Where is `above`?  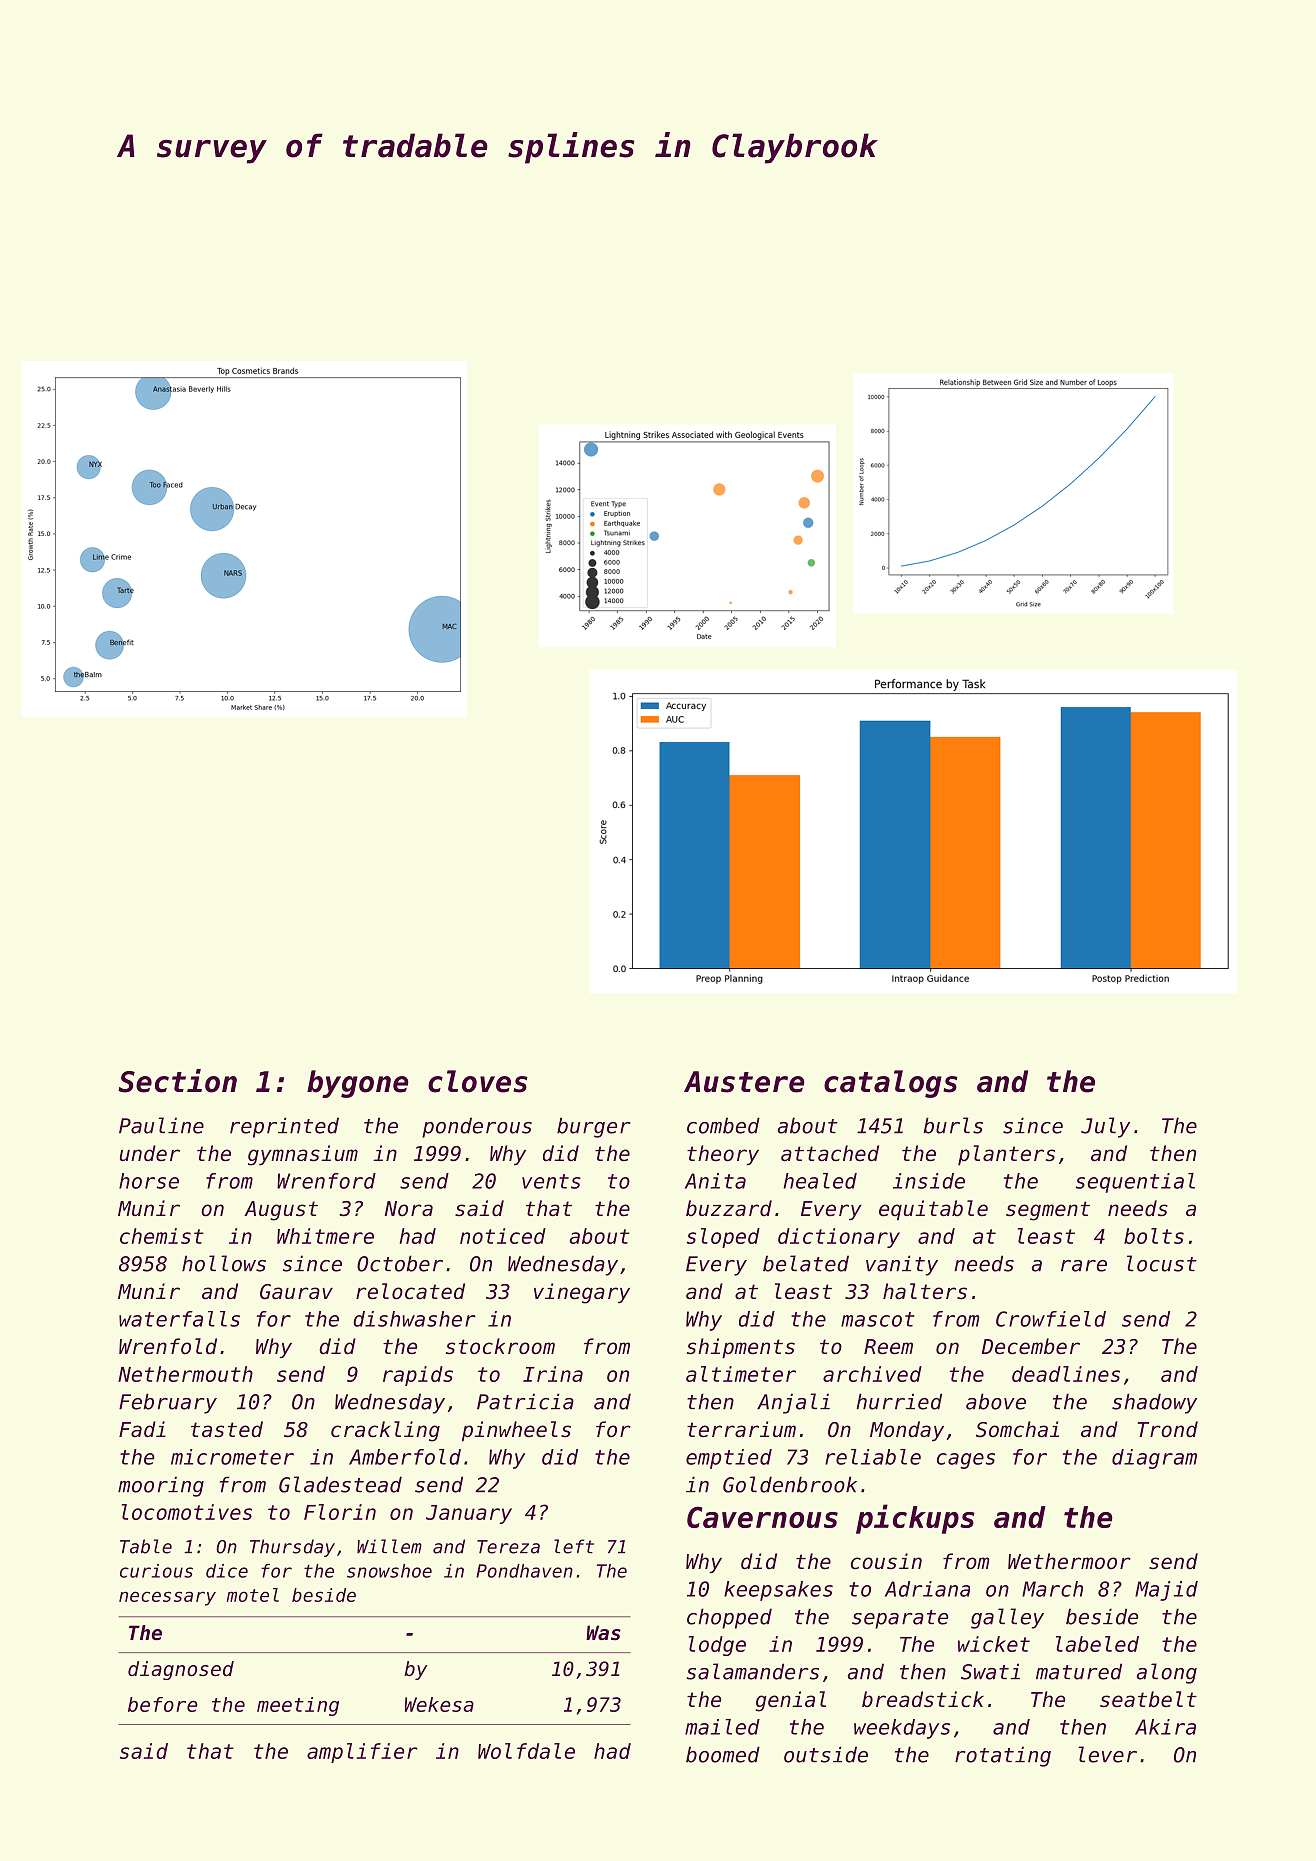
above is located at coordinates (996, 1401).
